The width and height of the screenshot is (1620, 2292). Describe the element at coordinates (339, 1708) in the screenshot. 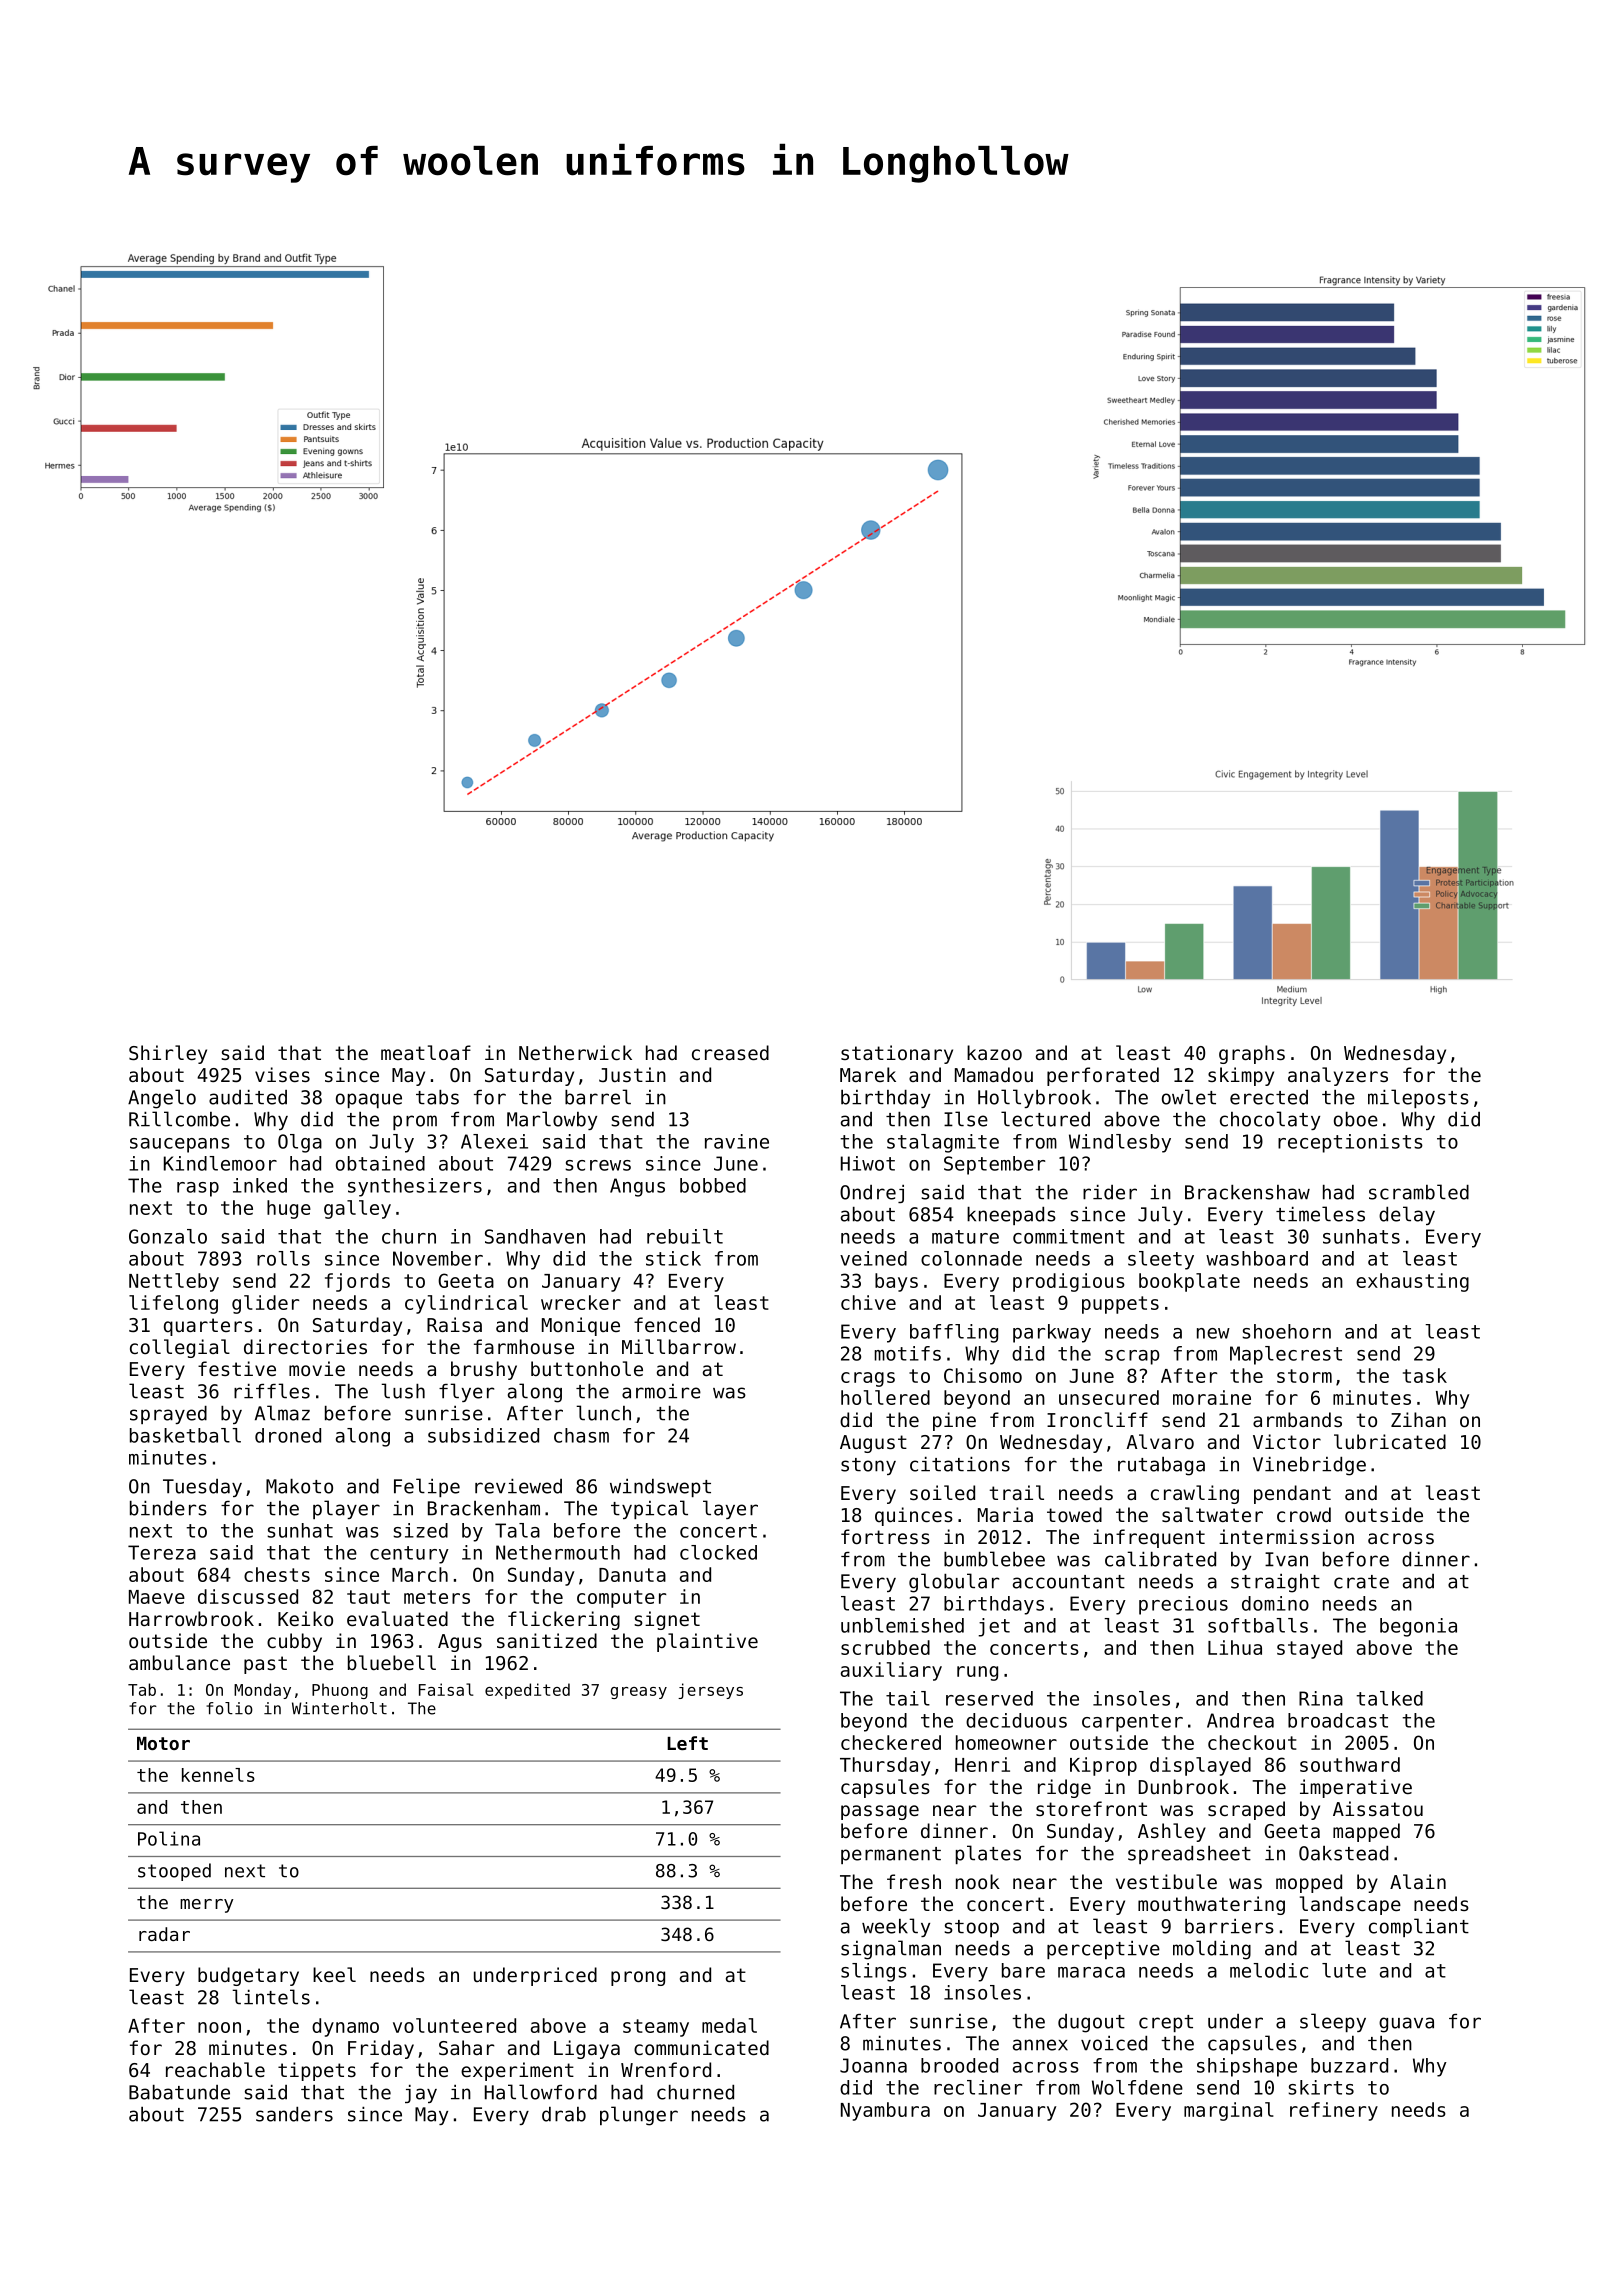

I see `Winterholt` at that location.
